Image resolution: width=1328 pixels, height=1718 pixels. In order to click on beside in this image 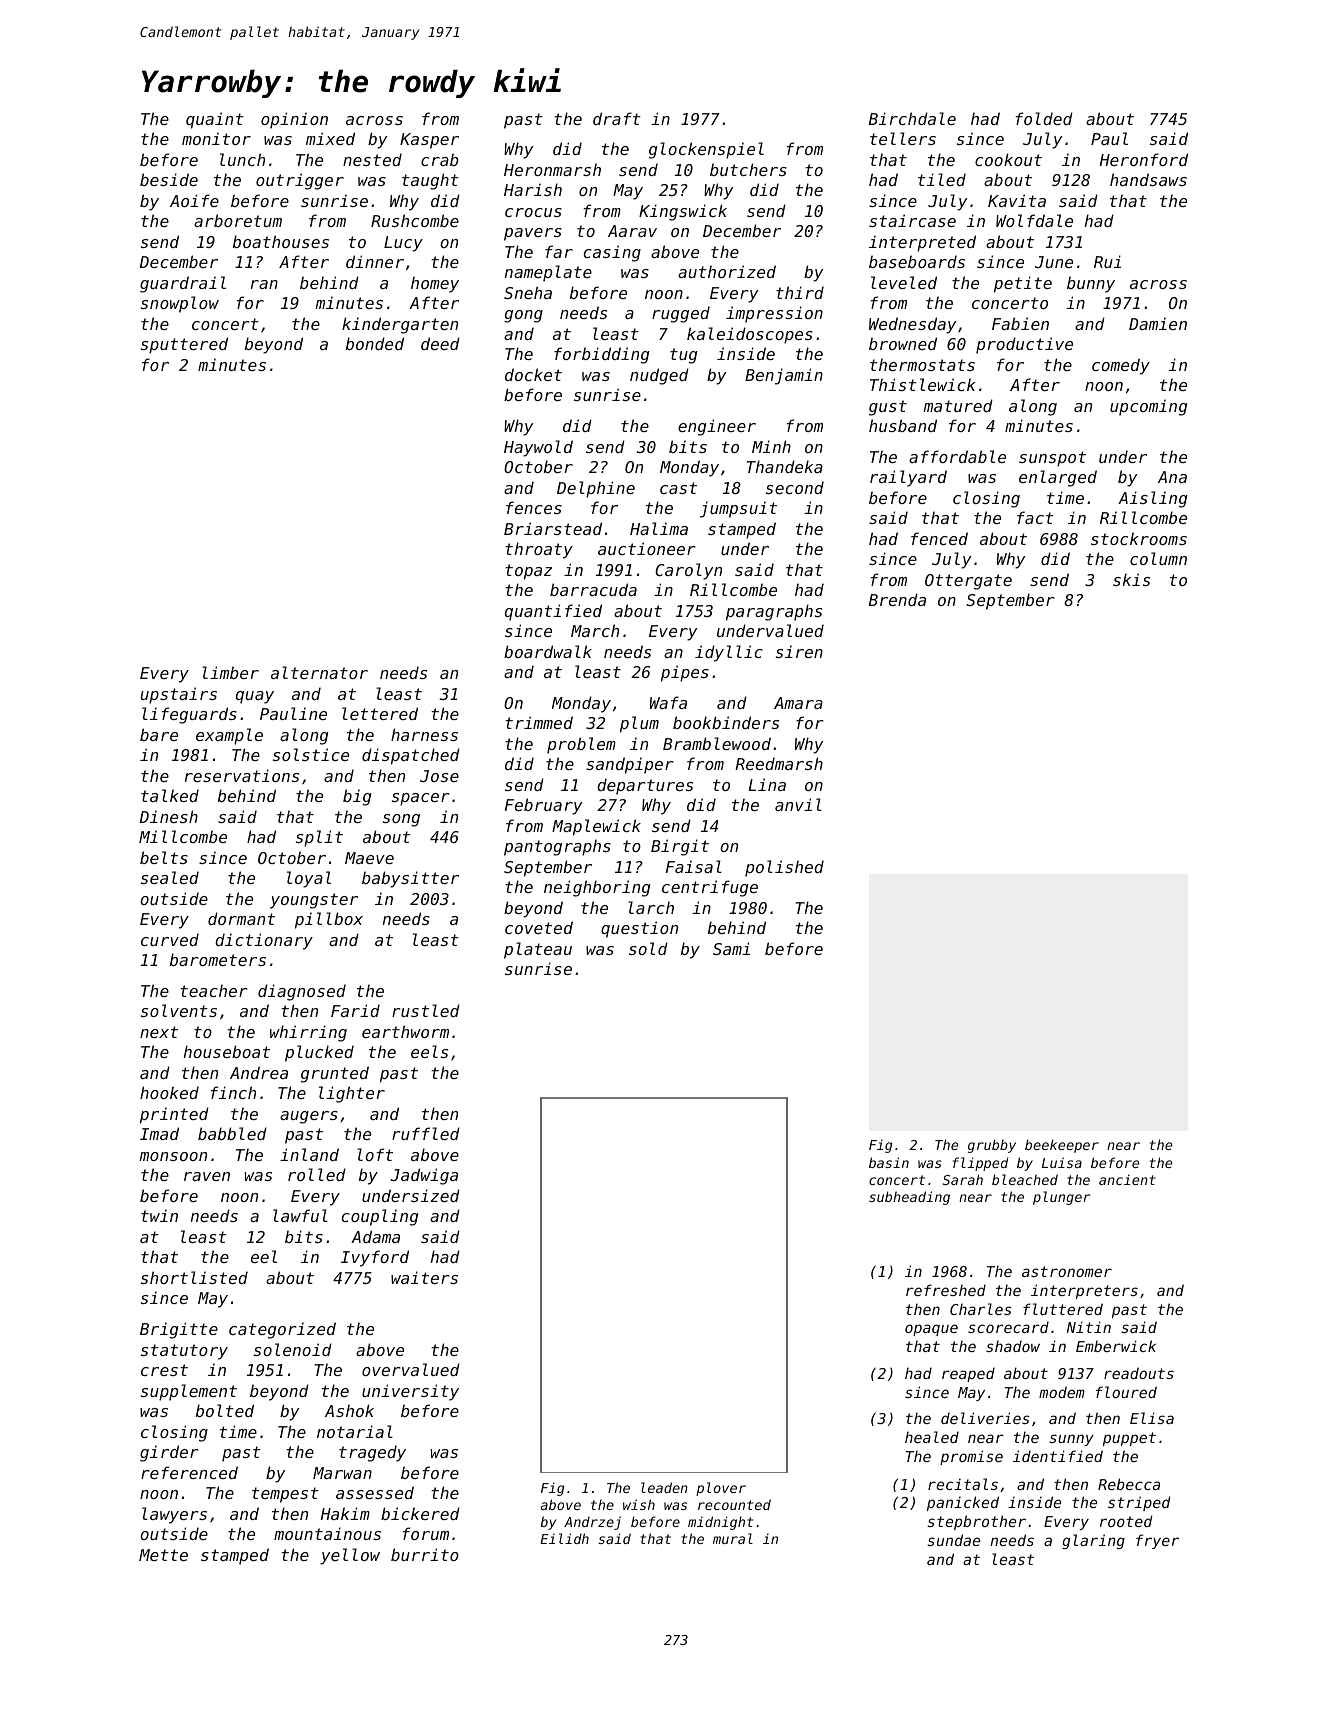, I will do `click(169, 179)`.
